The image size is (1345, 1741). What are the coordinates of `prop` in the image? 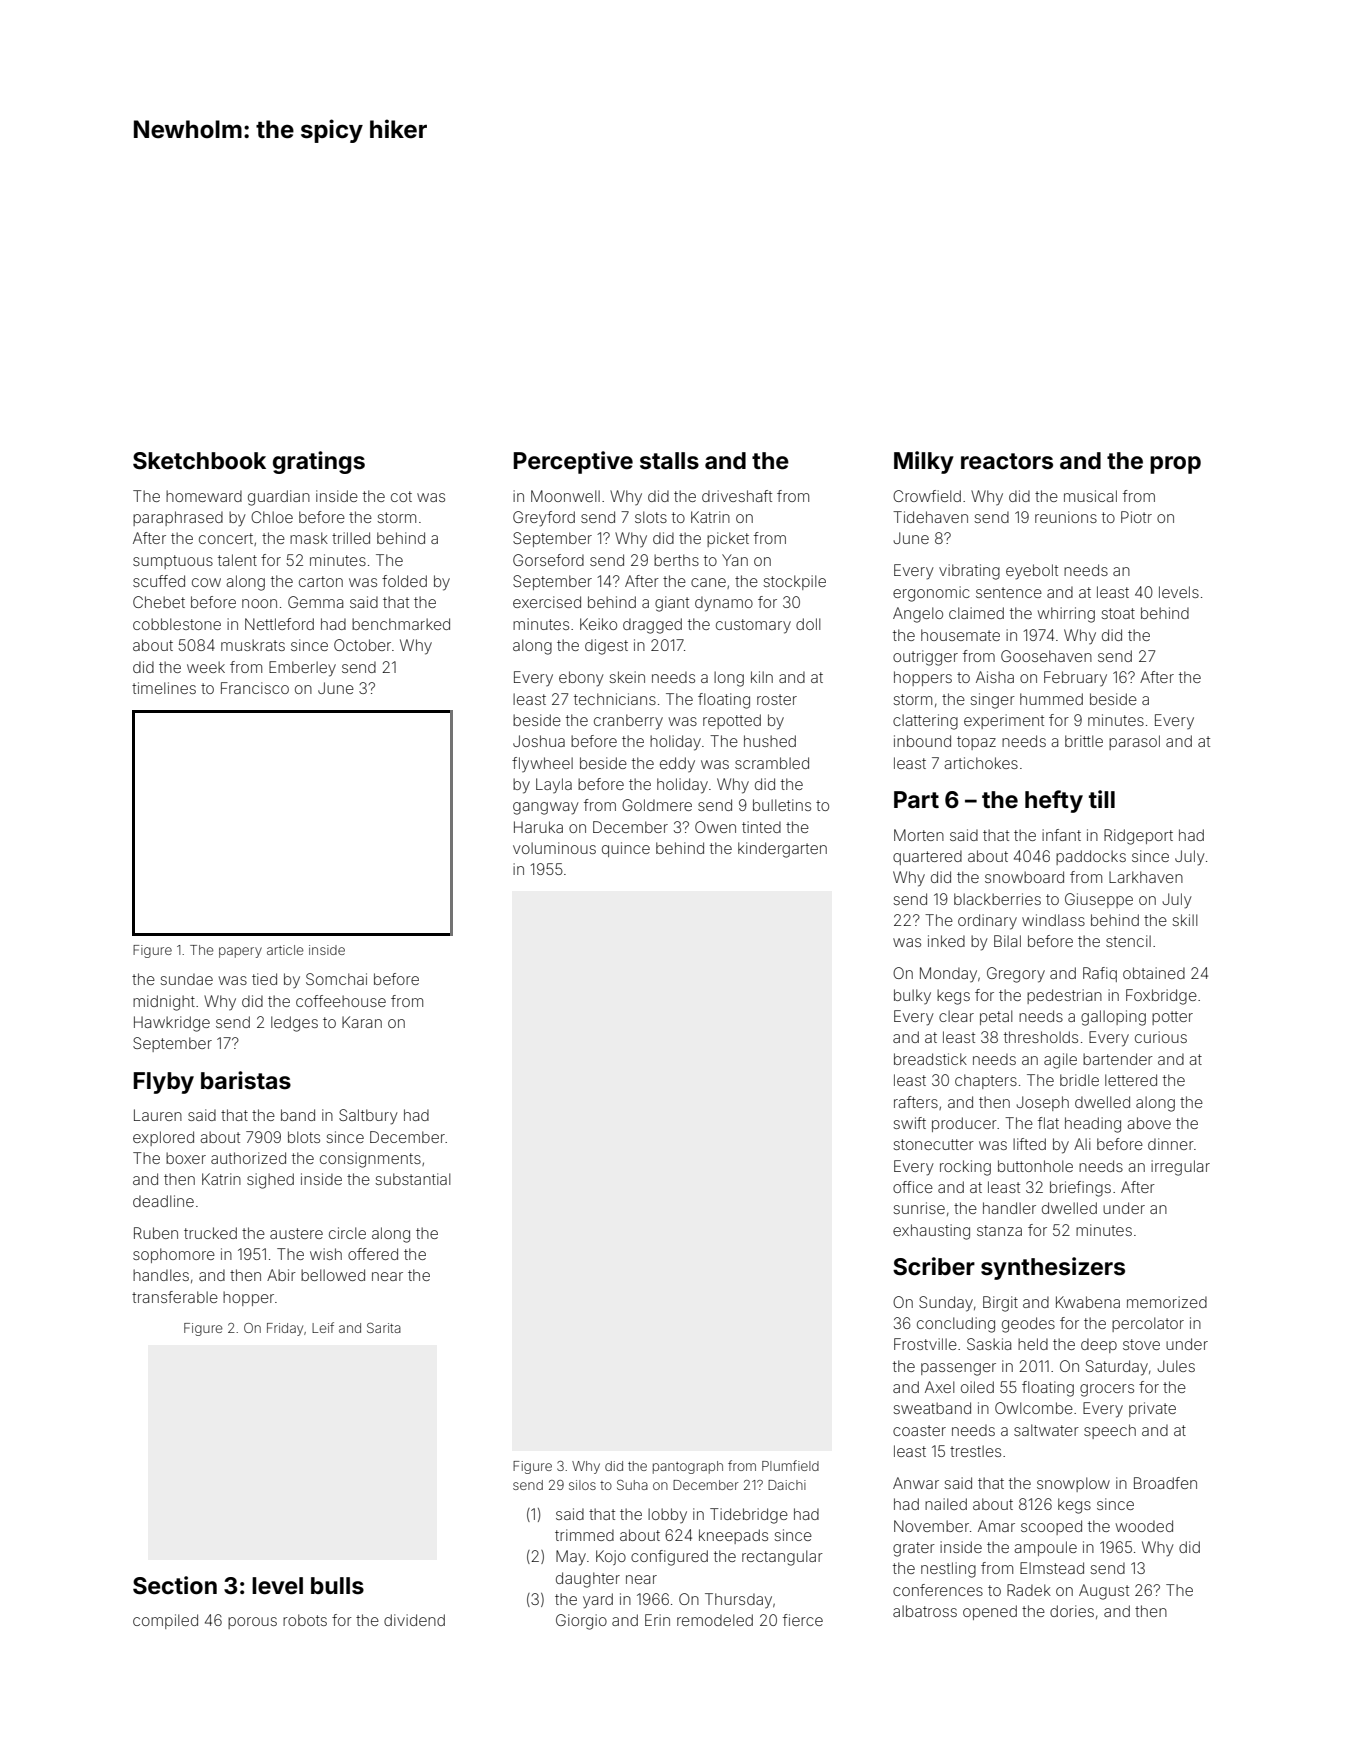 It's located at (1175, 465).
